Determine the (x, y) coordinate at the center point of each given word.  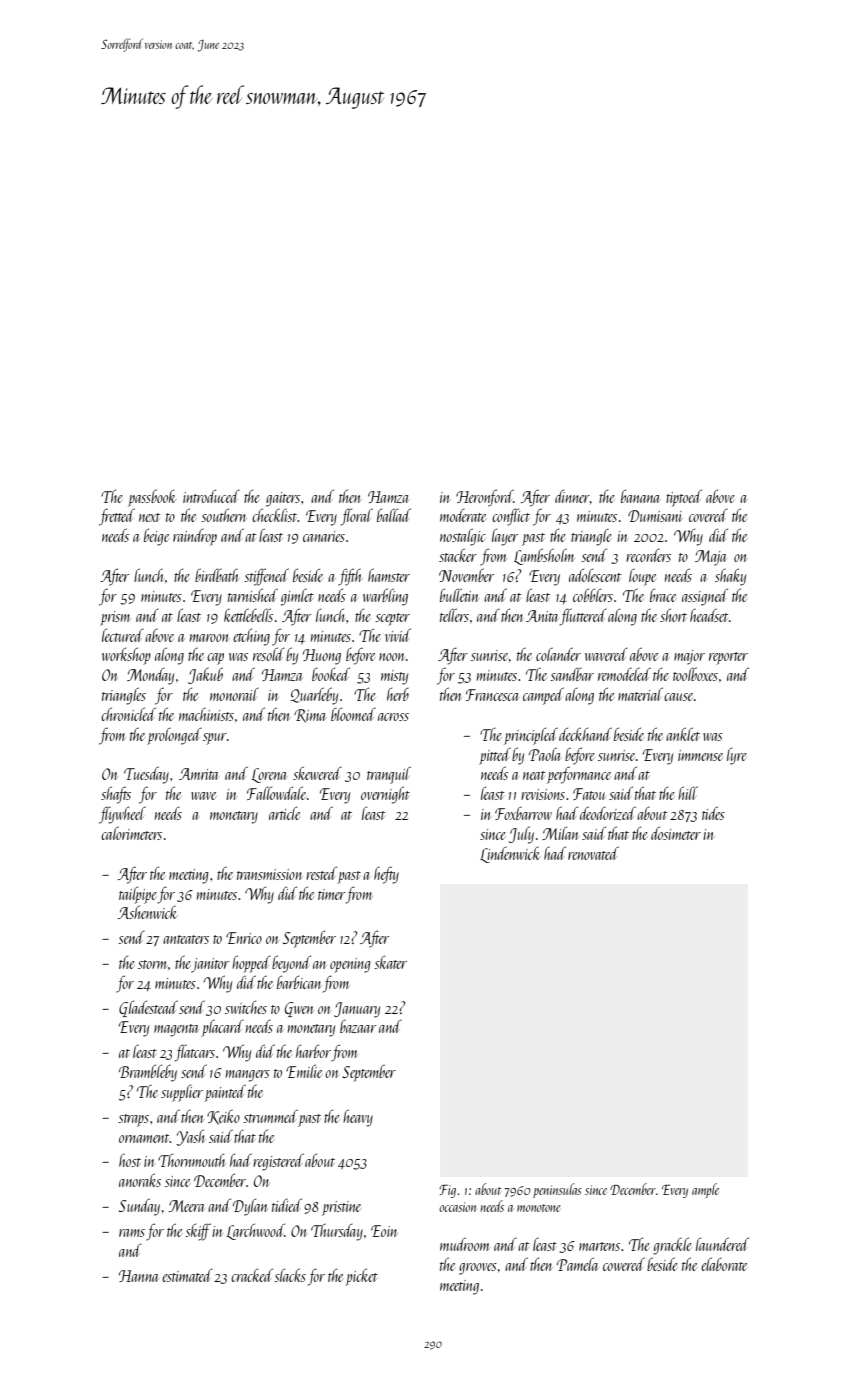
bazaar (358, 1026)
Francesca (492, 695)
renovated (593, 853)
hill (688, 793)
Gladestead (148, 1008)
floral (357, 517)
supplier (182, 1093)
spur (215, 739)
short (673, 615)
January (357, 1010)
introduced (211, 496)
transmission (269, 874)
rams (132, 1233)
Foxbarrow (523, 813)
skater (390, 962)
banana (640, 496)
